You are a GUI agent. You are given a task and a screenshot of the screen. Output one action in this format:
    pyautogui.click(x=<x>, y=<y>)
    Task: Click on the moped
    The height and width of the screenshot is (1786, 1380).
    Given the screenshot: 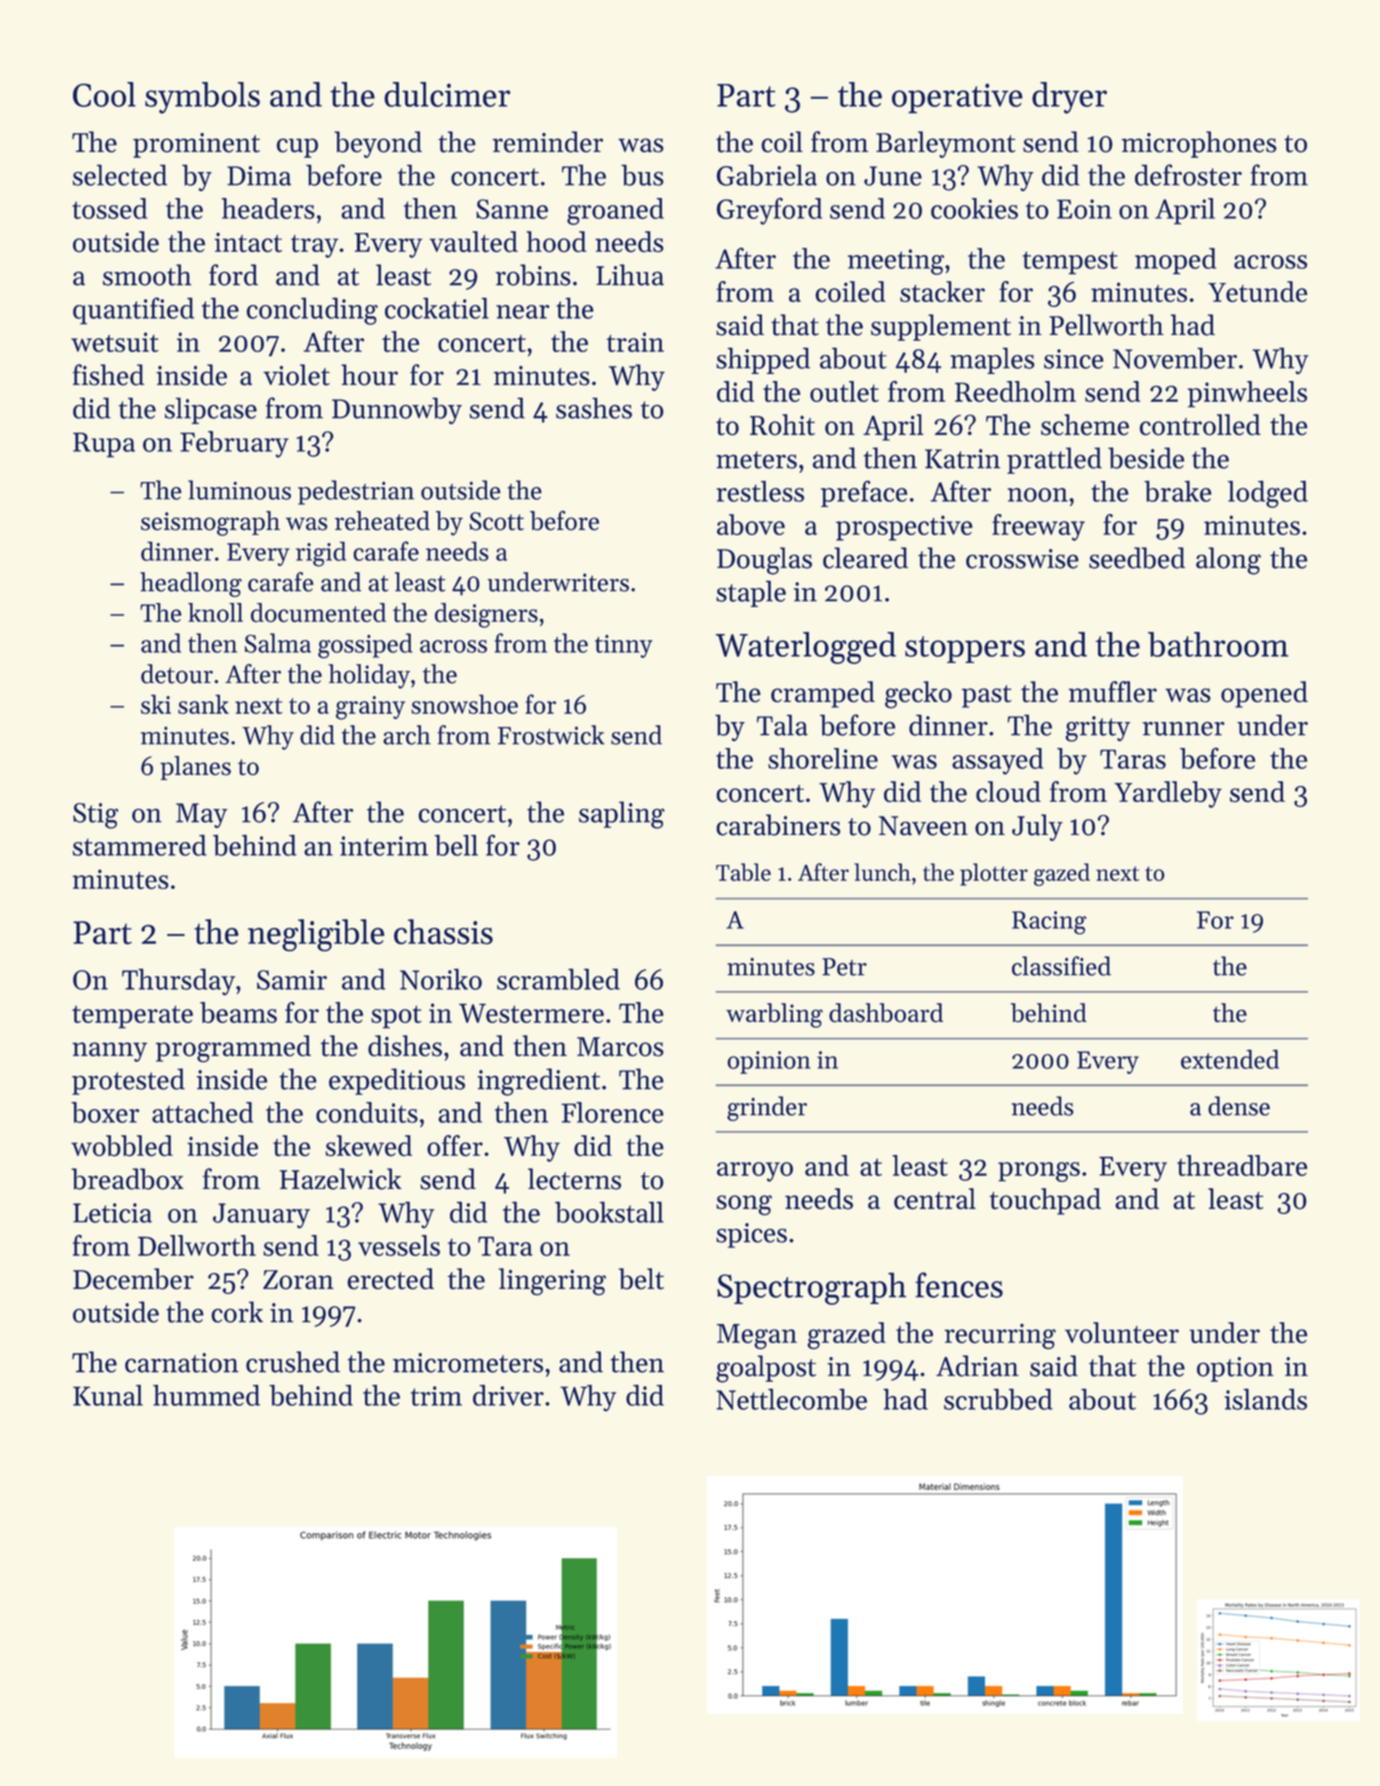 What is the action you would take?
    pyautogui.click(x=1175, y=261)
